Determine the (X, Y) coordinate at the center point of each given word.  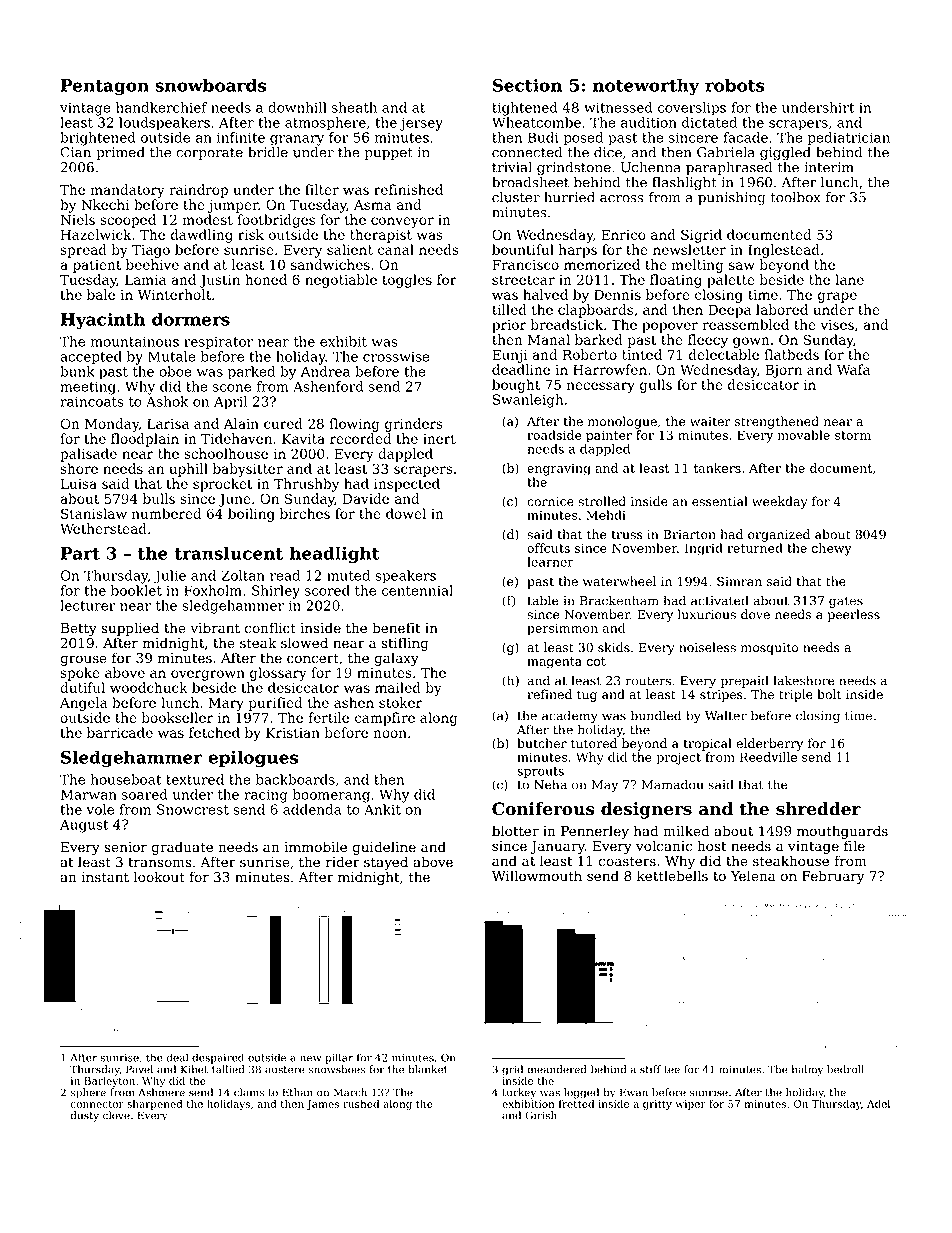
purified (275, 704)
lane (849, 279)
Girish (541, 1115)
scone (232, 388)
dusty (84, 1116)
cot (596, 661)
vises (837, 325)
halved (545, 294)
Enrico (623, 234)
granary (297, 140)
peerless (854, 615)
